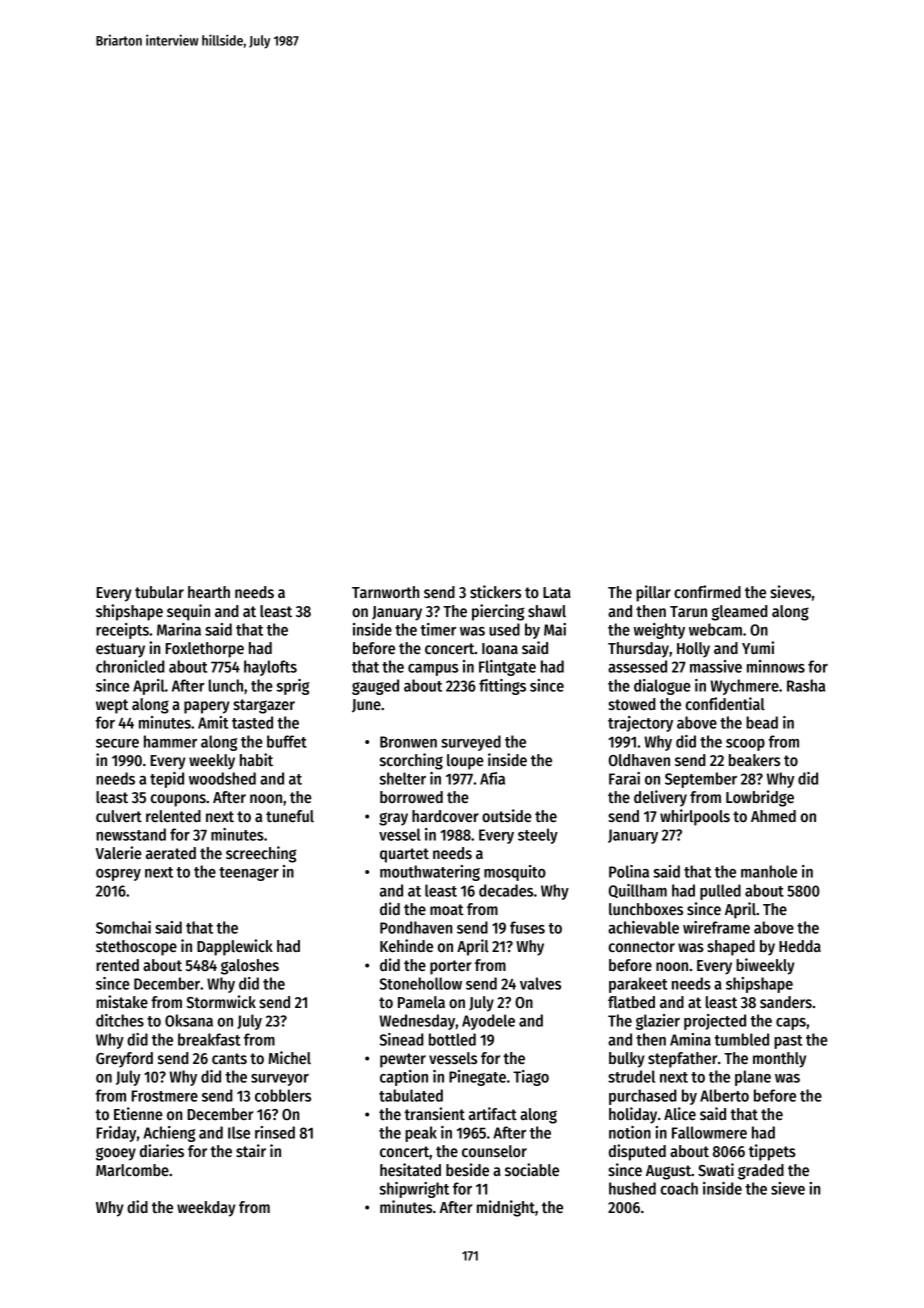 This image has width=924, height=1308. What do you see at coordinates (162, 1150) in the image?
I see `diaries` at bounding box center [162, 1150].
